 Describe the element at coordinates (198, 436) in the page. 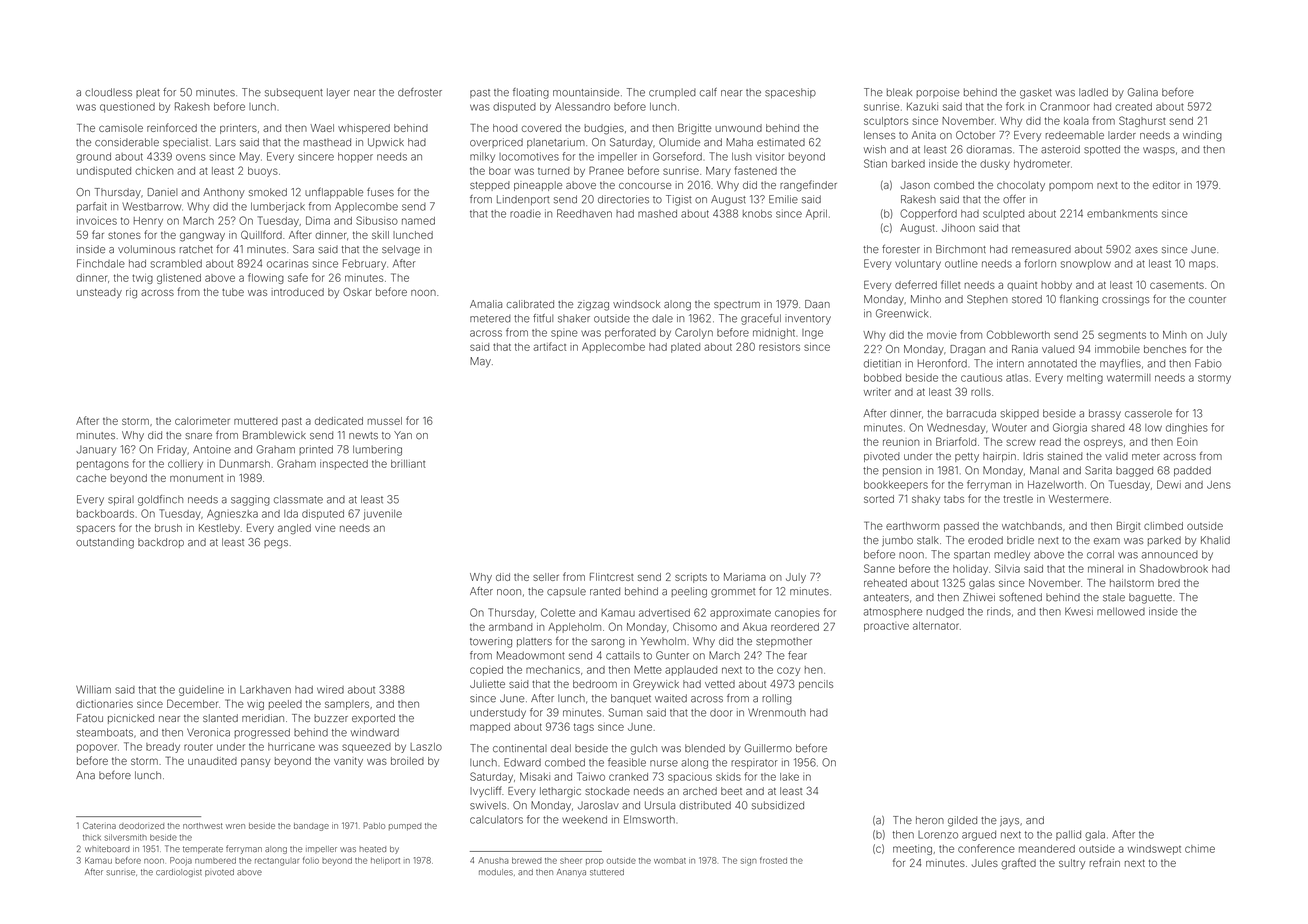

I see `snare` at that location.
